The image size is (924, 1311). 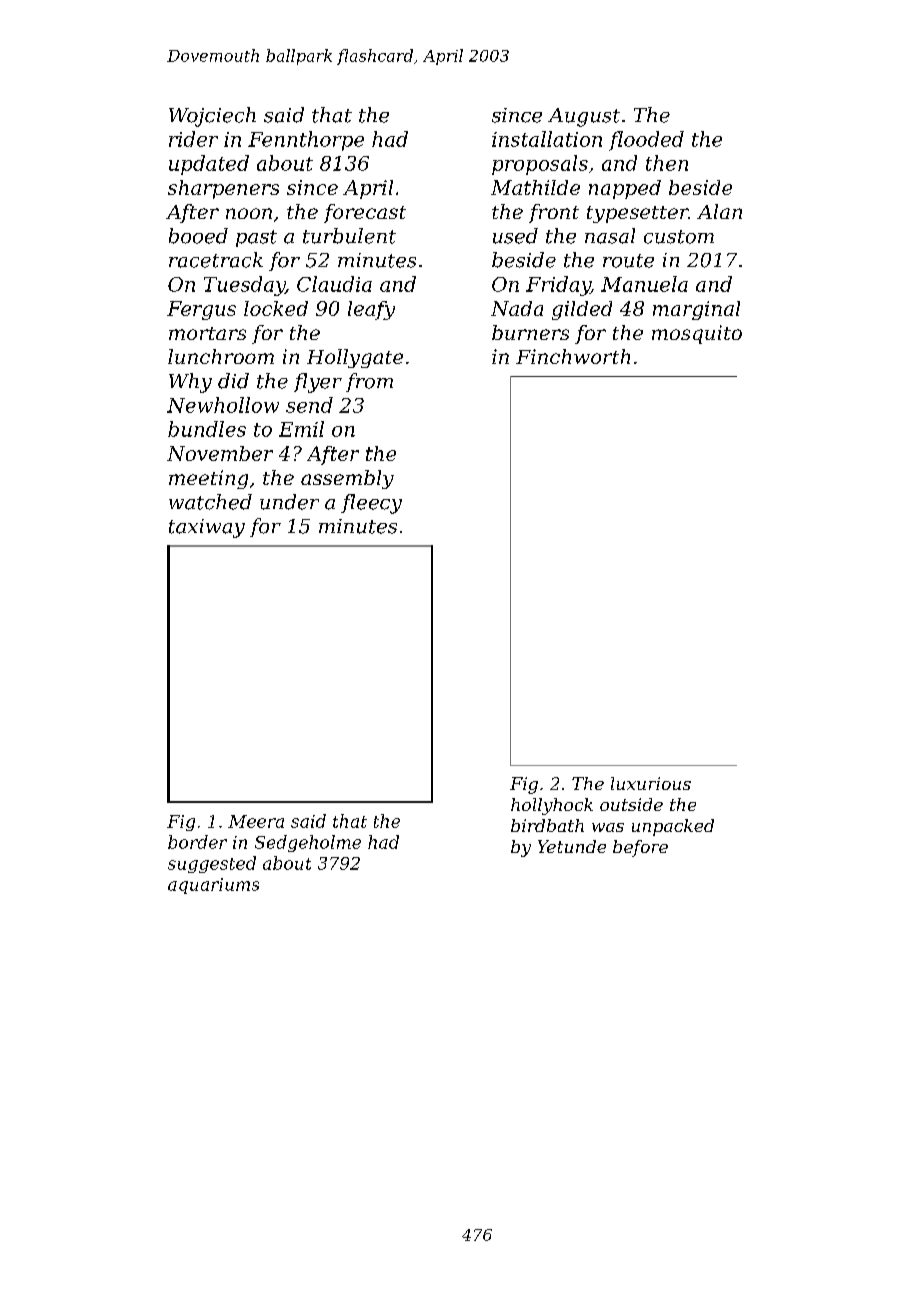 What do you see at coordinates (306, 141) in the image?
I see `Fennthorpe` at bounding box center [306, 141].
